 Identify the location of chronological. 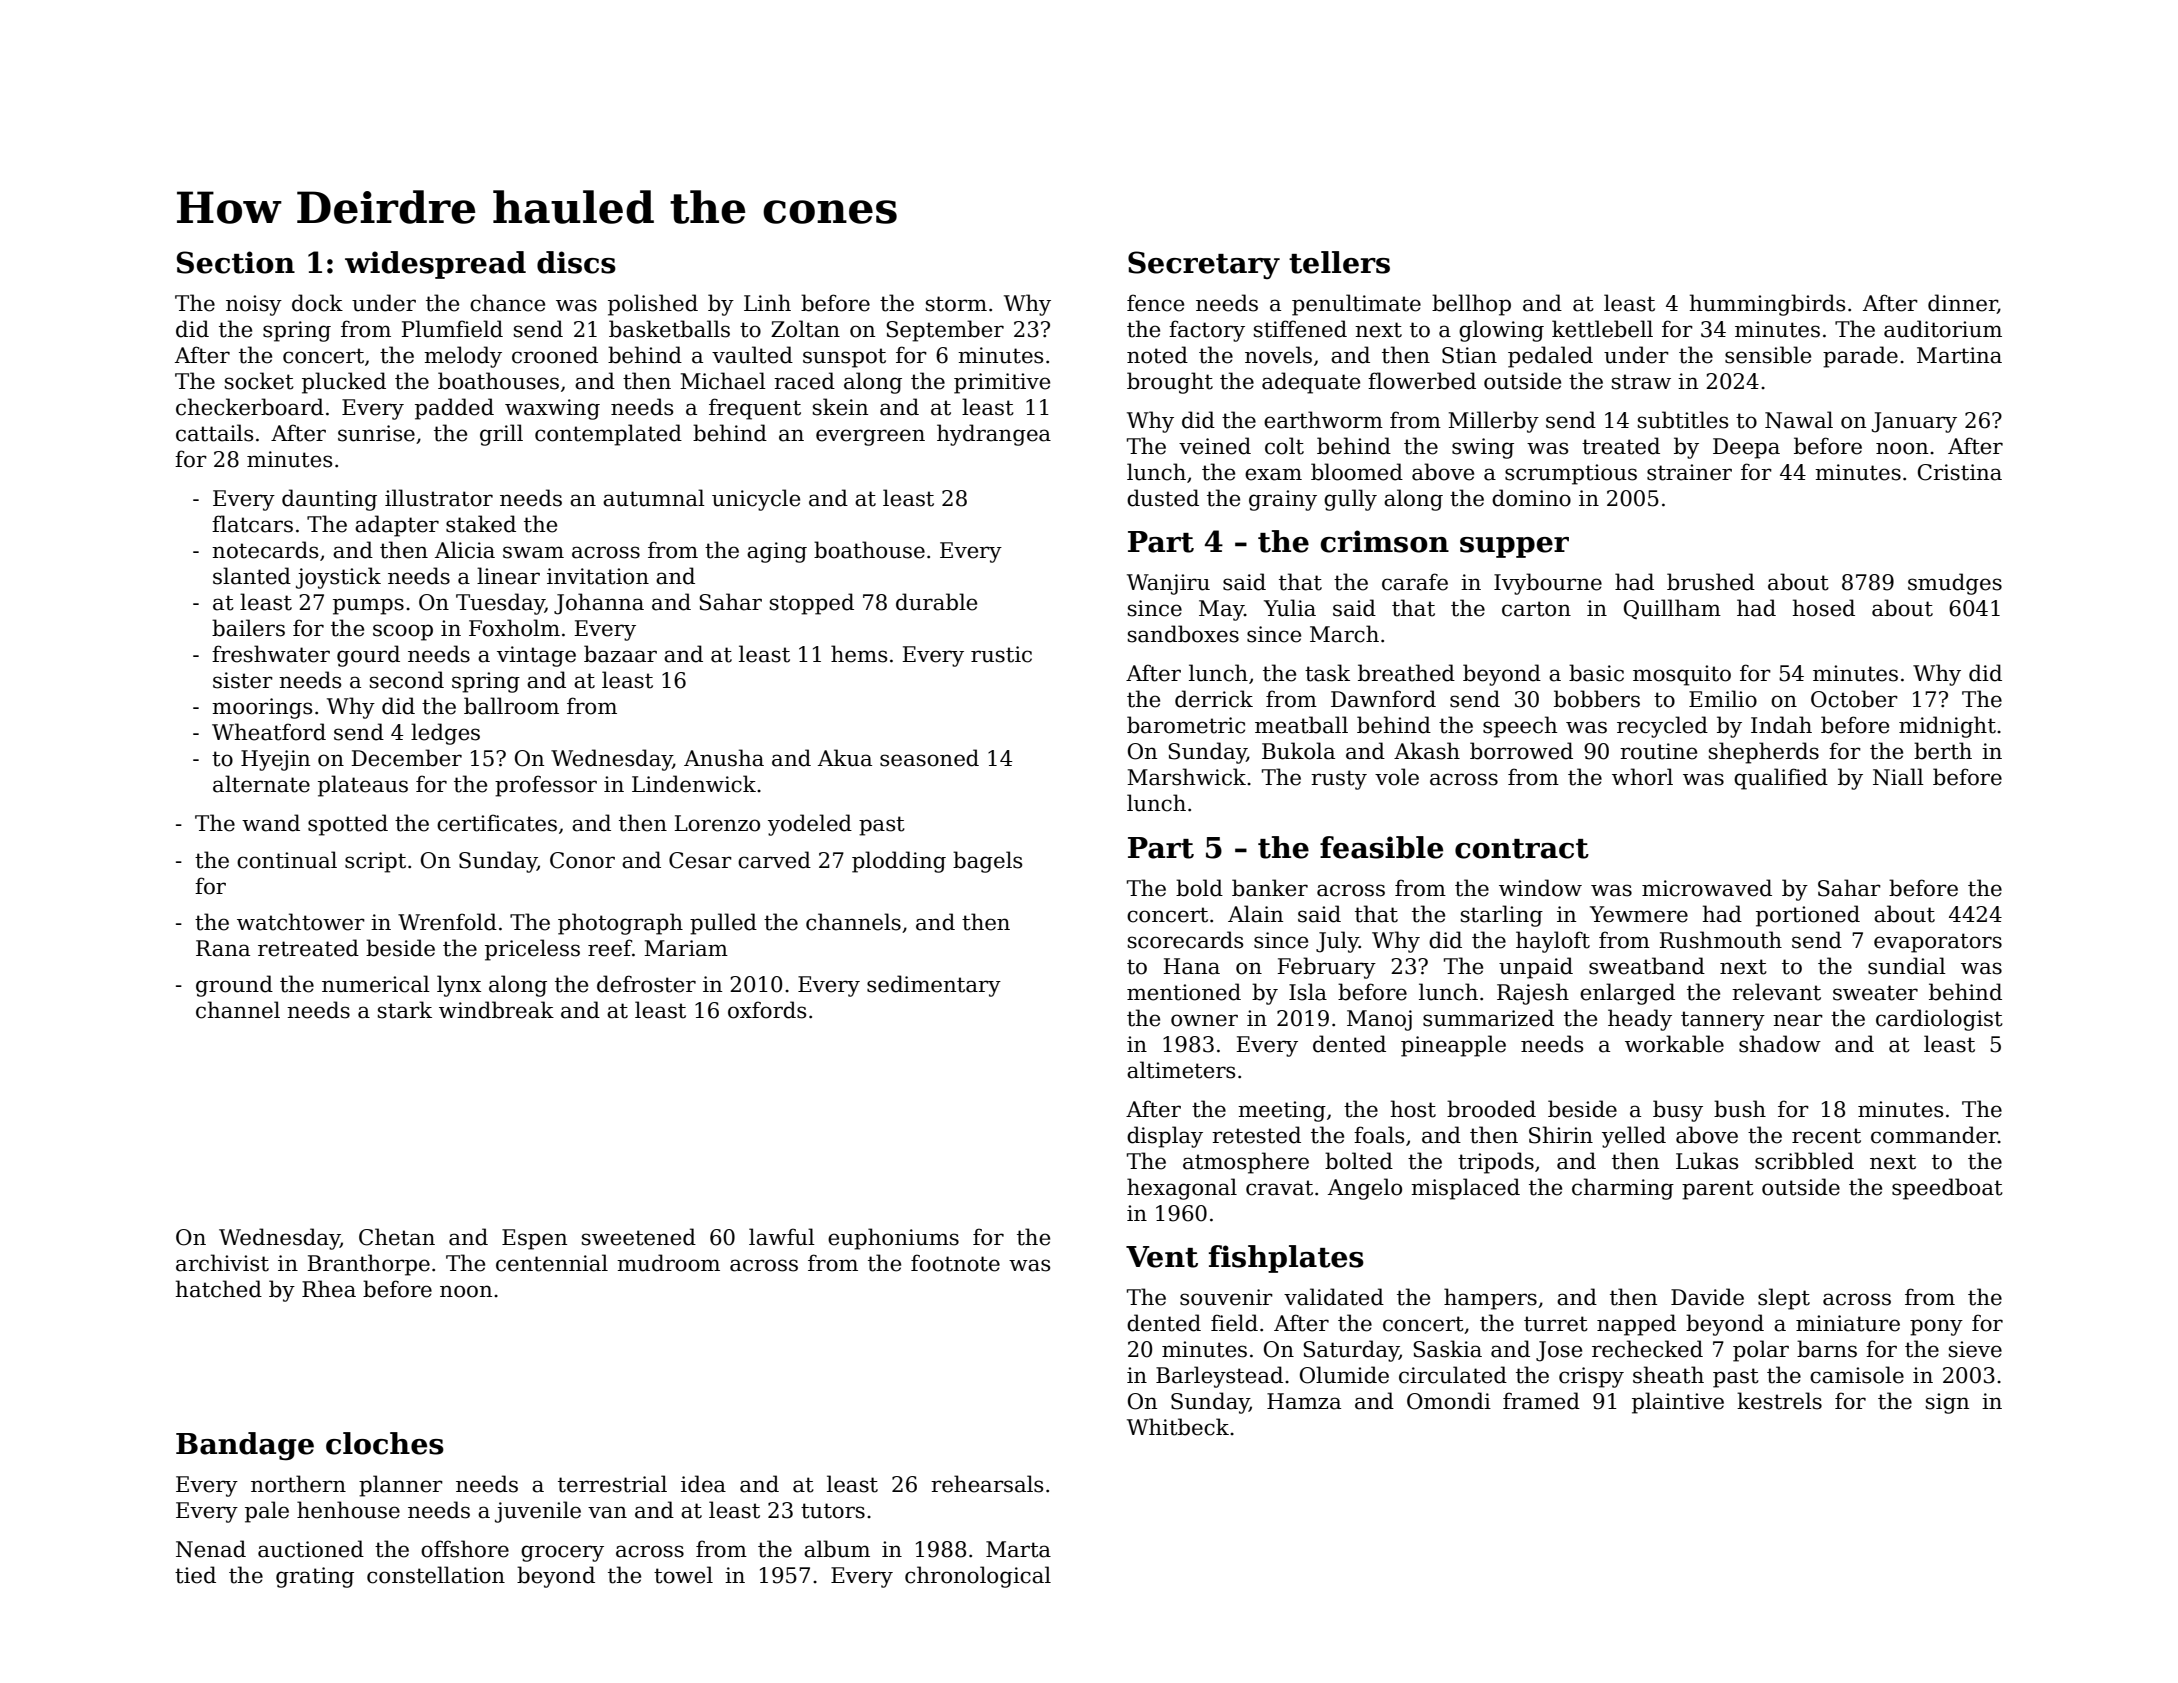
(978, 1577).
